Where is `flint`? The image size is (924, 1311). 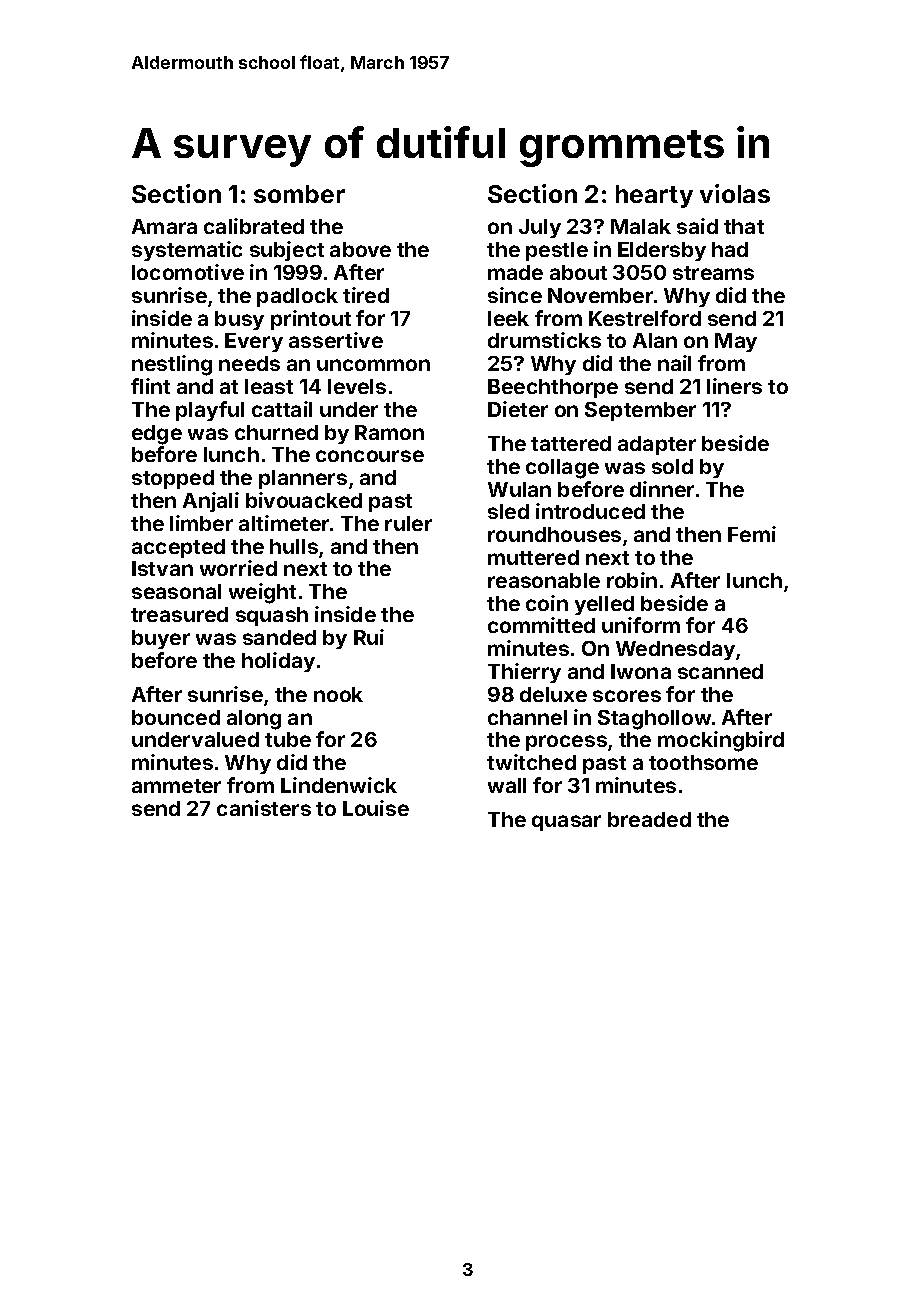
flint is located at coordinates (150, 386).
